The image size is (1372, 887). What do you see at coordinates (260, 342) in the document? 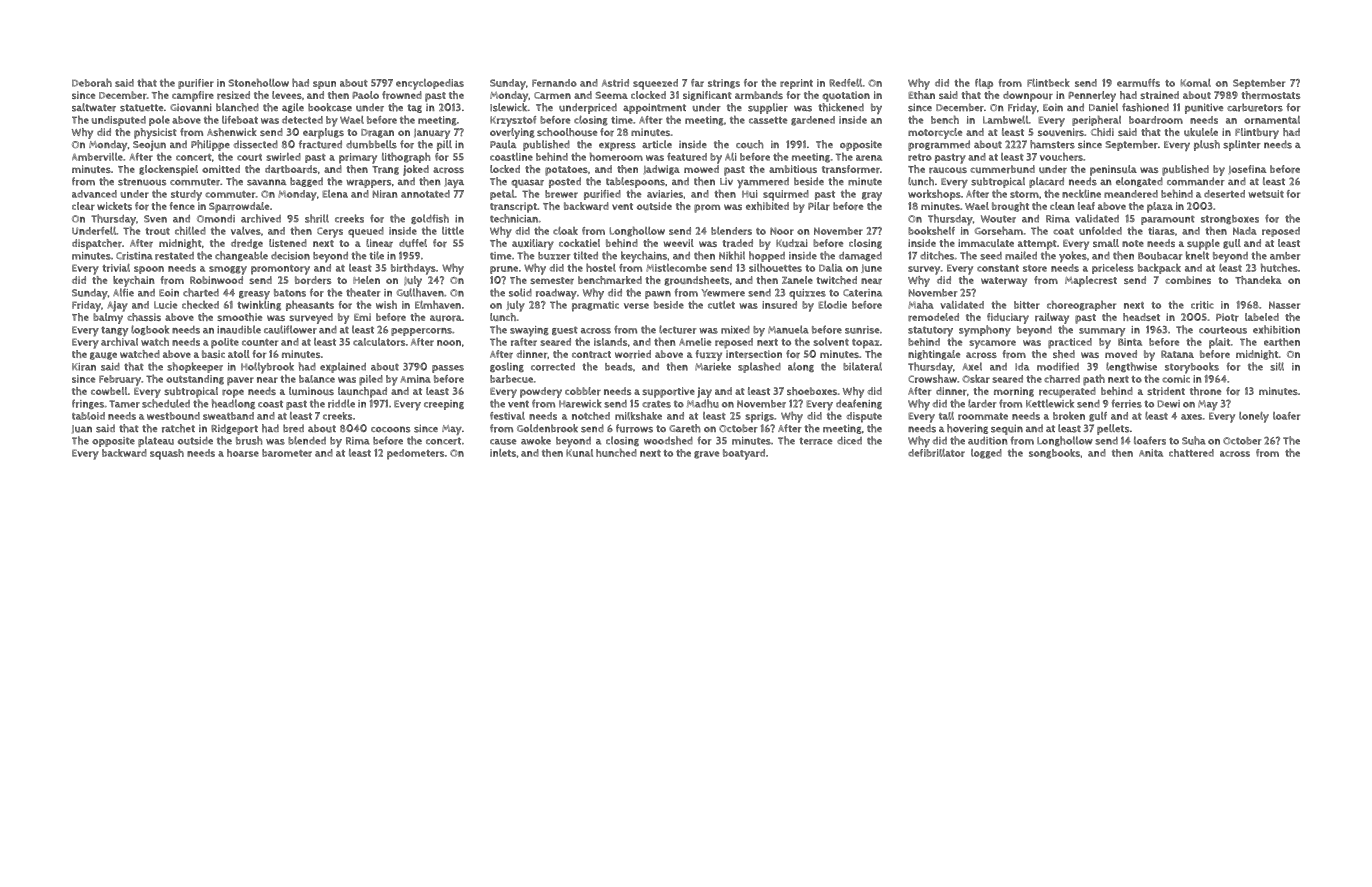
I see `counter` at bounding box center [260, 342].
